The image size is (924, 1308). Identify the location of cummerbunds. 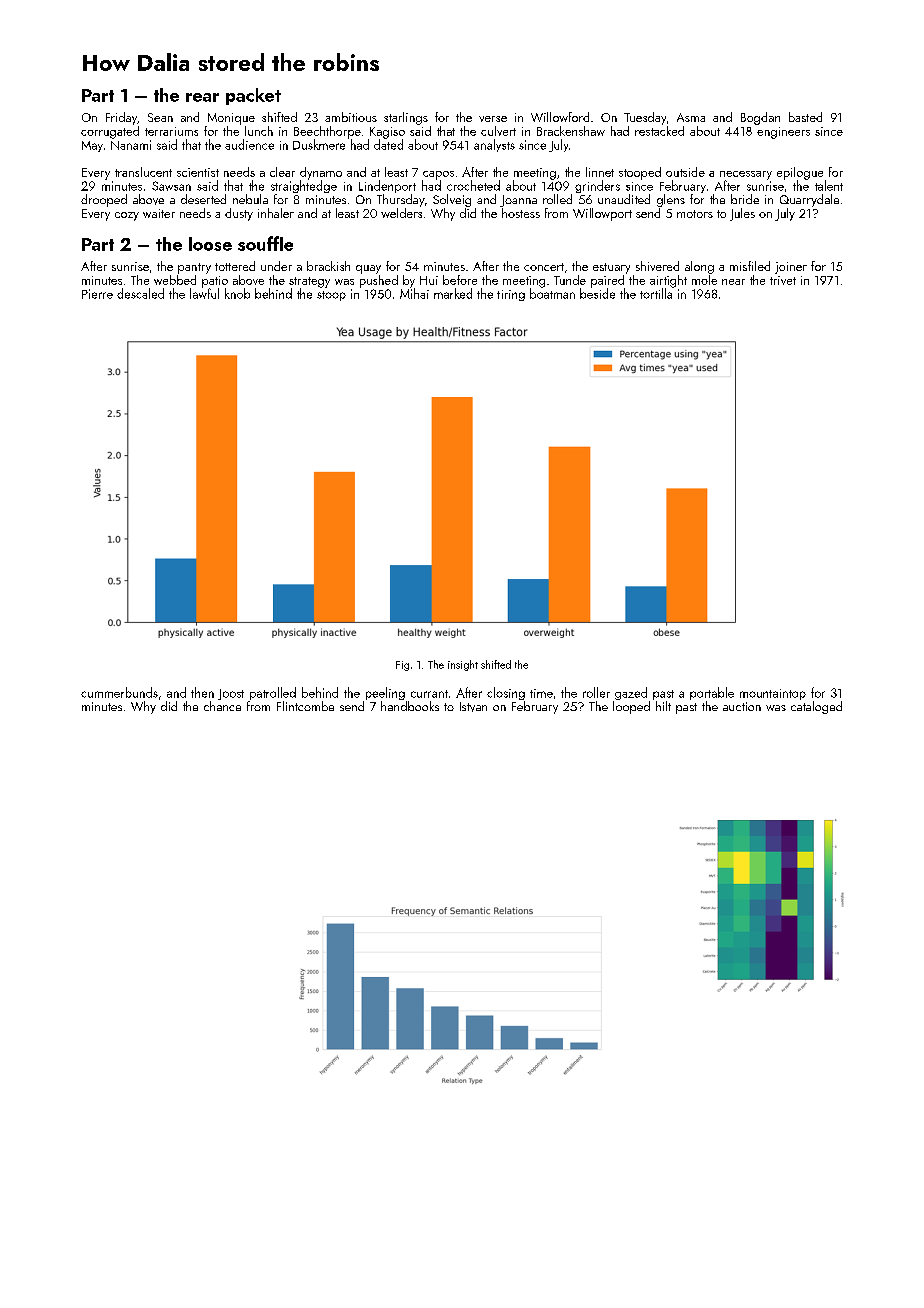
(119, 692).
